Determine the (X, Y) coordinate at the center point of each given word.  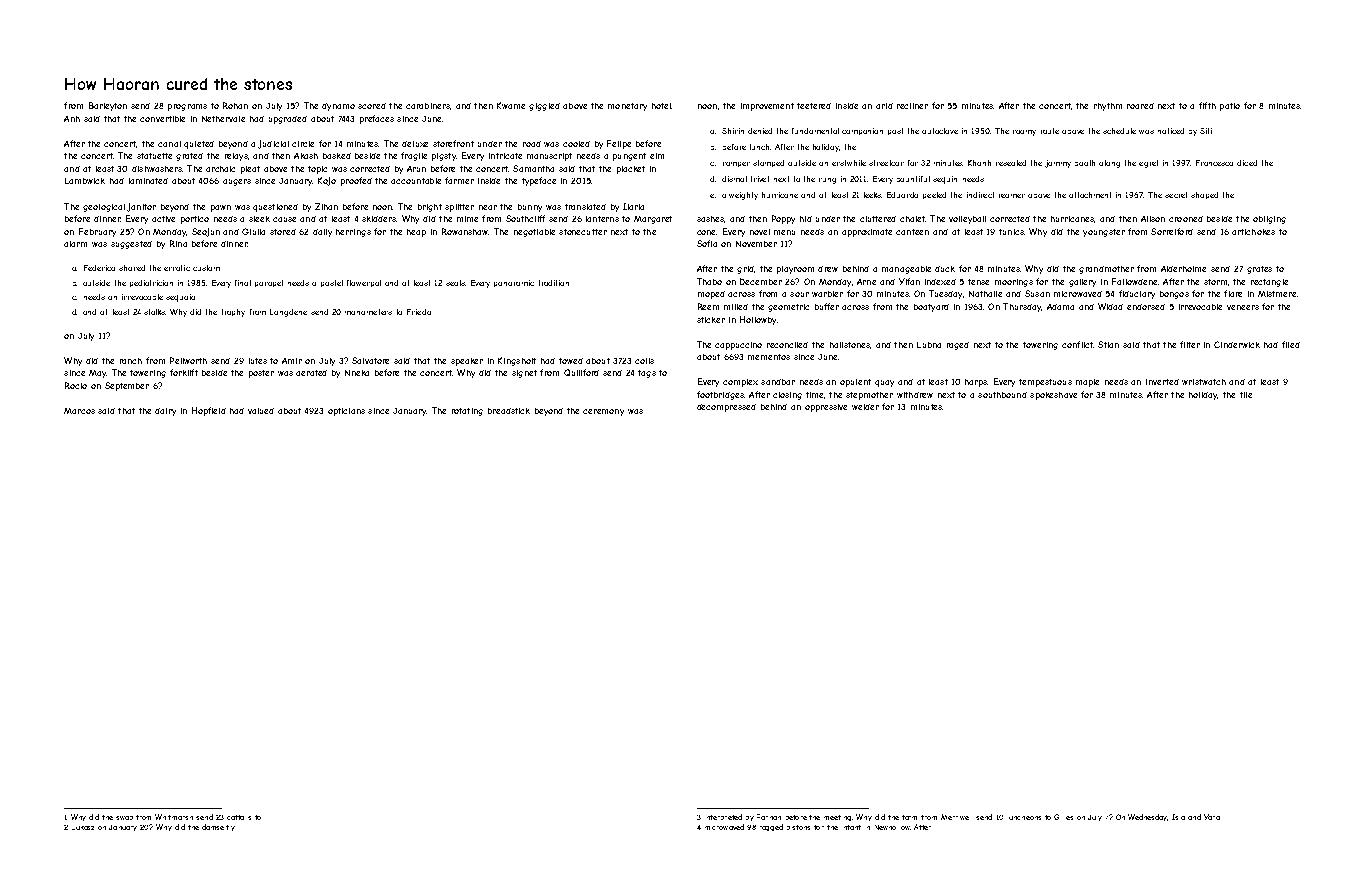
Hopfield (209, 411)
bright (430, 208)
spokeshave (1053, 396)
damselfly (218, 827)
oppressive (826, 408)
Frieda (419, 312)
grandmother (1106, 270)
